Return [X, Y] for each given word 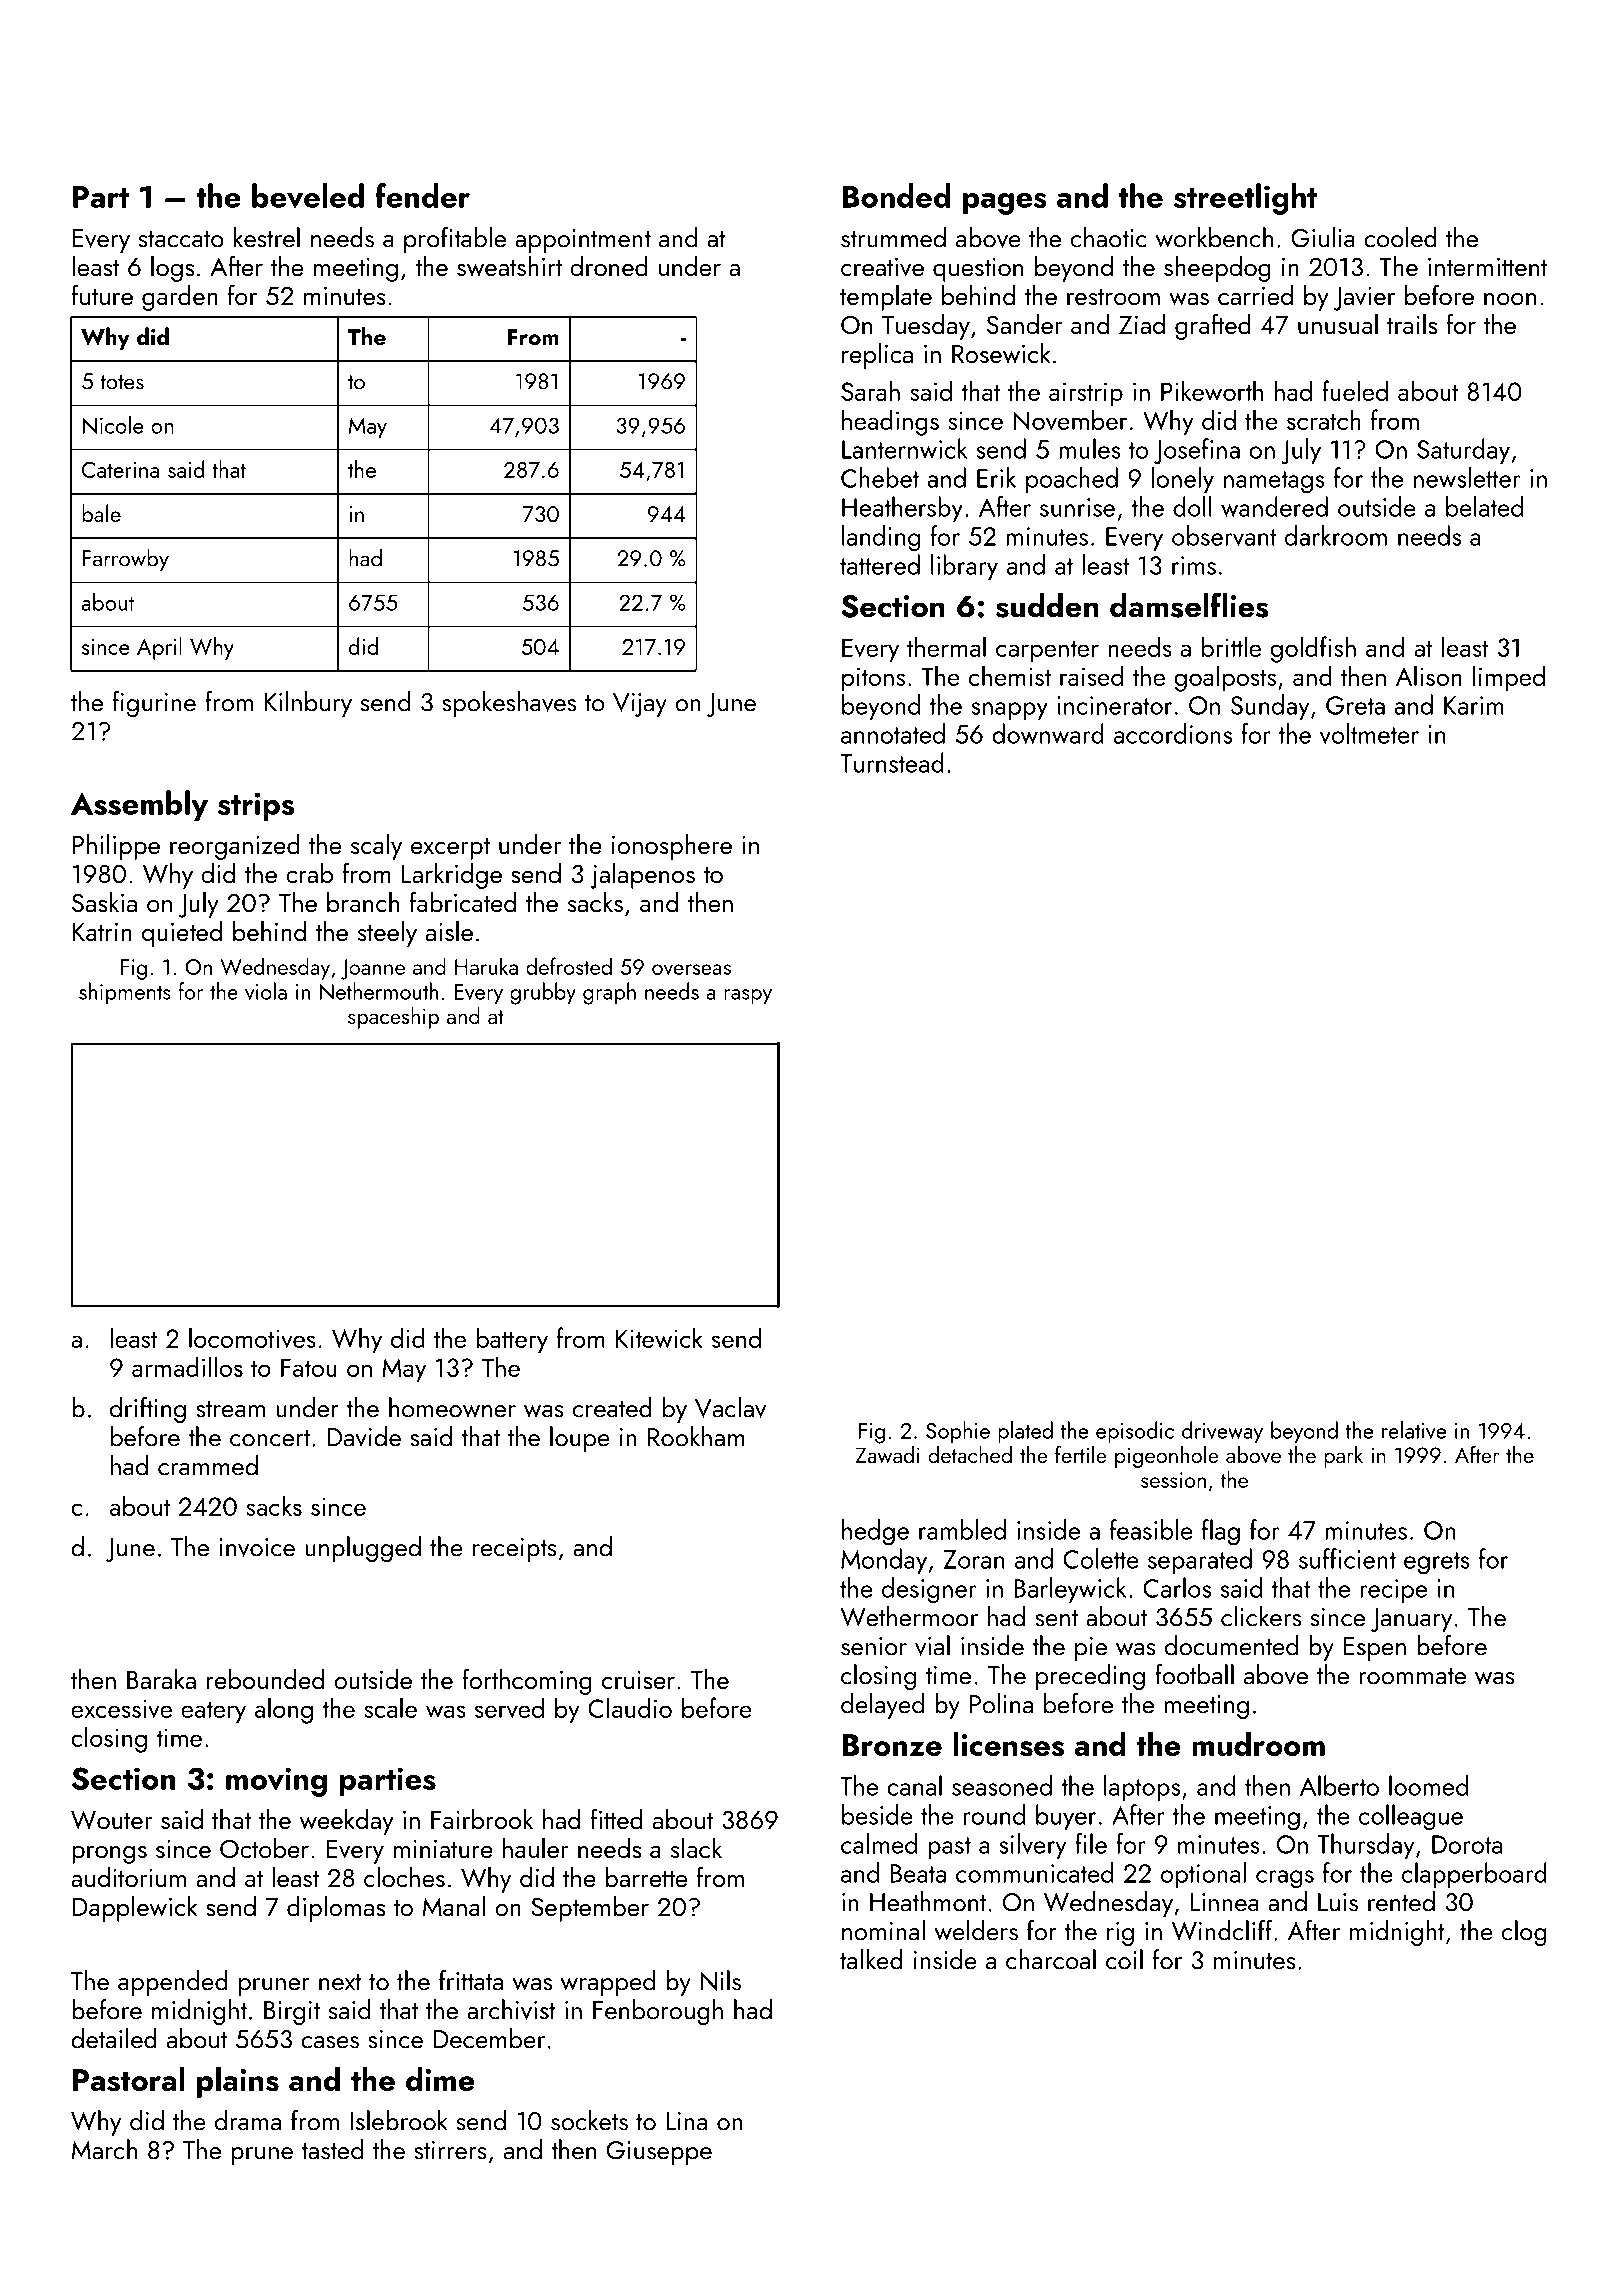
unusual [1338, 324]
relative [1414, 1430]
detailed [114, 2038]
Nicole [113, 425]
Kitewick [659, 1337]
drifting [148, 1410]
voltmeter [1369, 733]
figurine [154, 704]
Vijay [640, 705]
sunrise [1077, 507]
